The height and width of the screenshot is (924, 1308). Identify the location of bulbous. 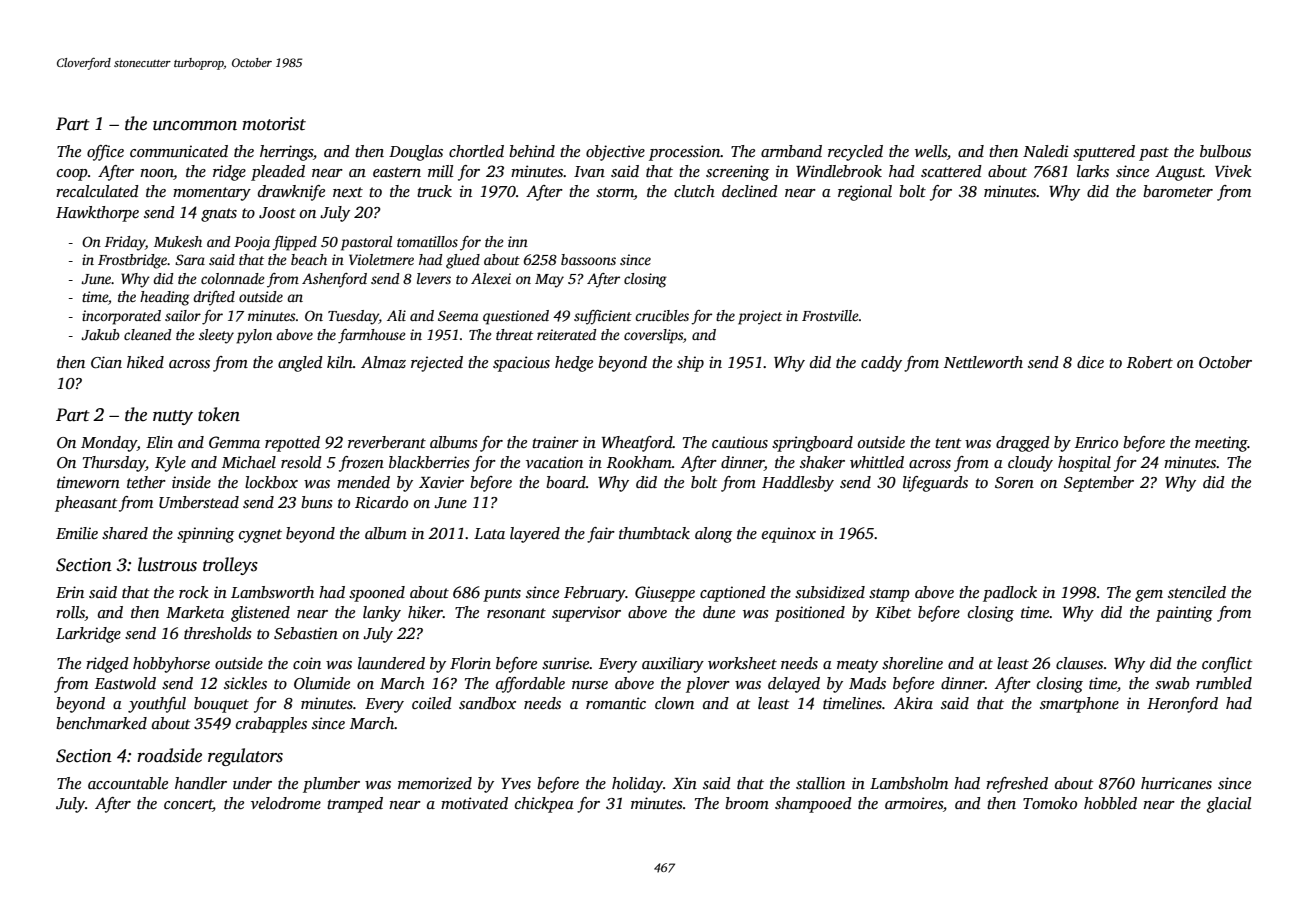
(1225, 151).
